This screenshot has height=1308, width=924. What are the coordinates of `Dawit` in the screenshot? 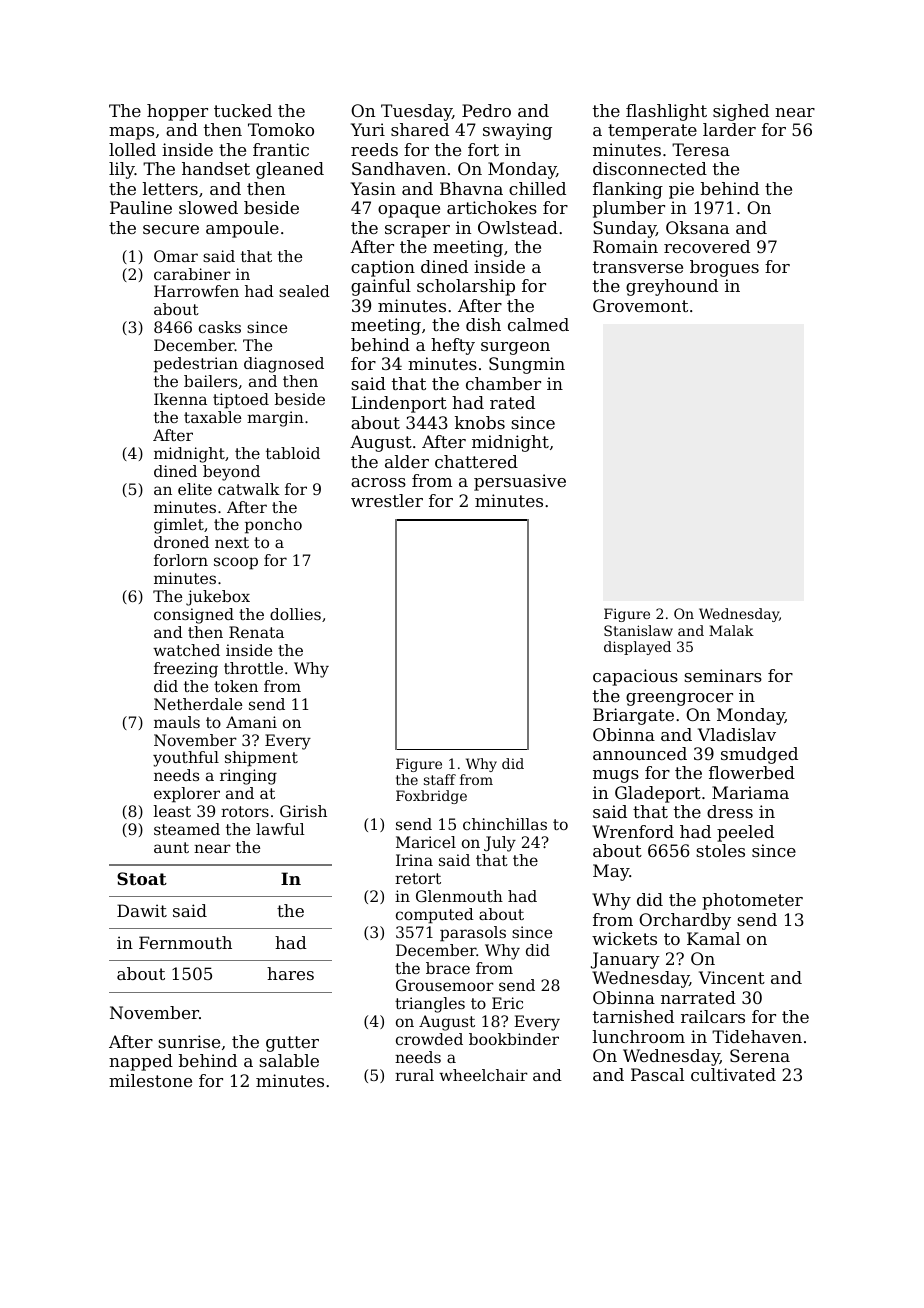 It's located at (142, 910).
